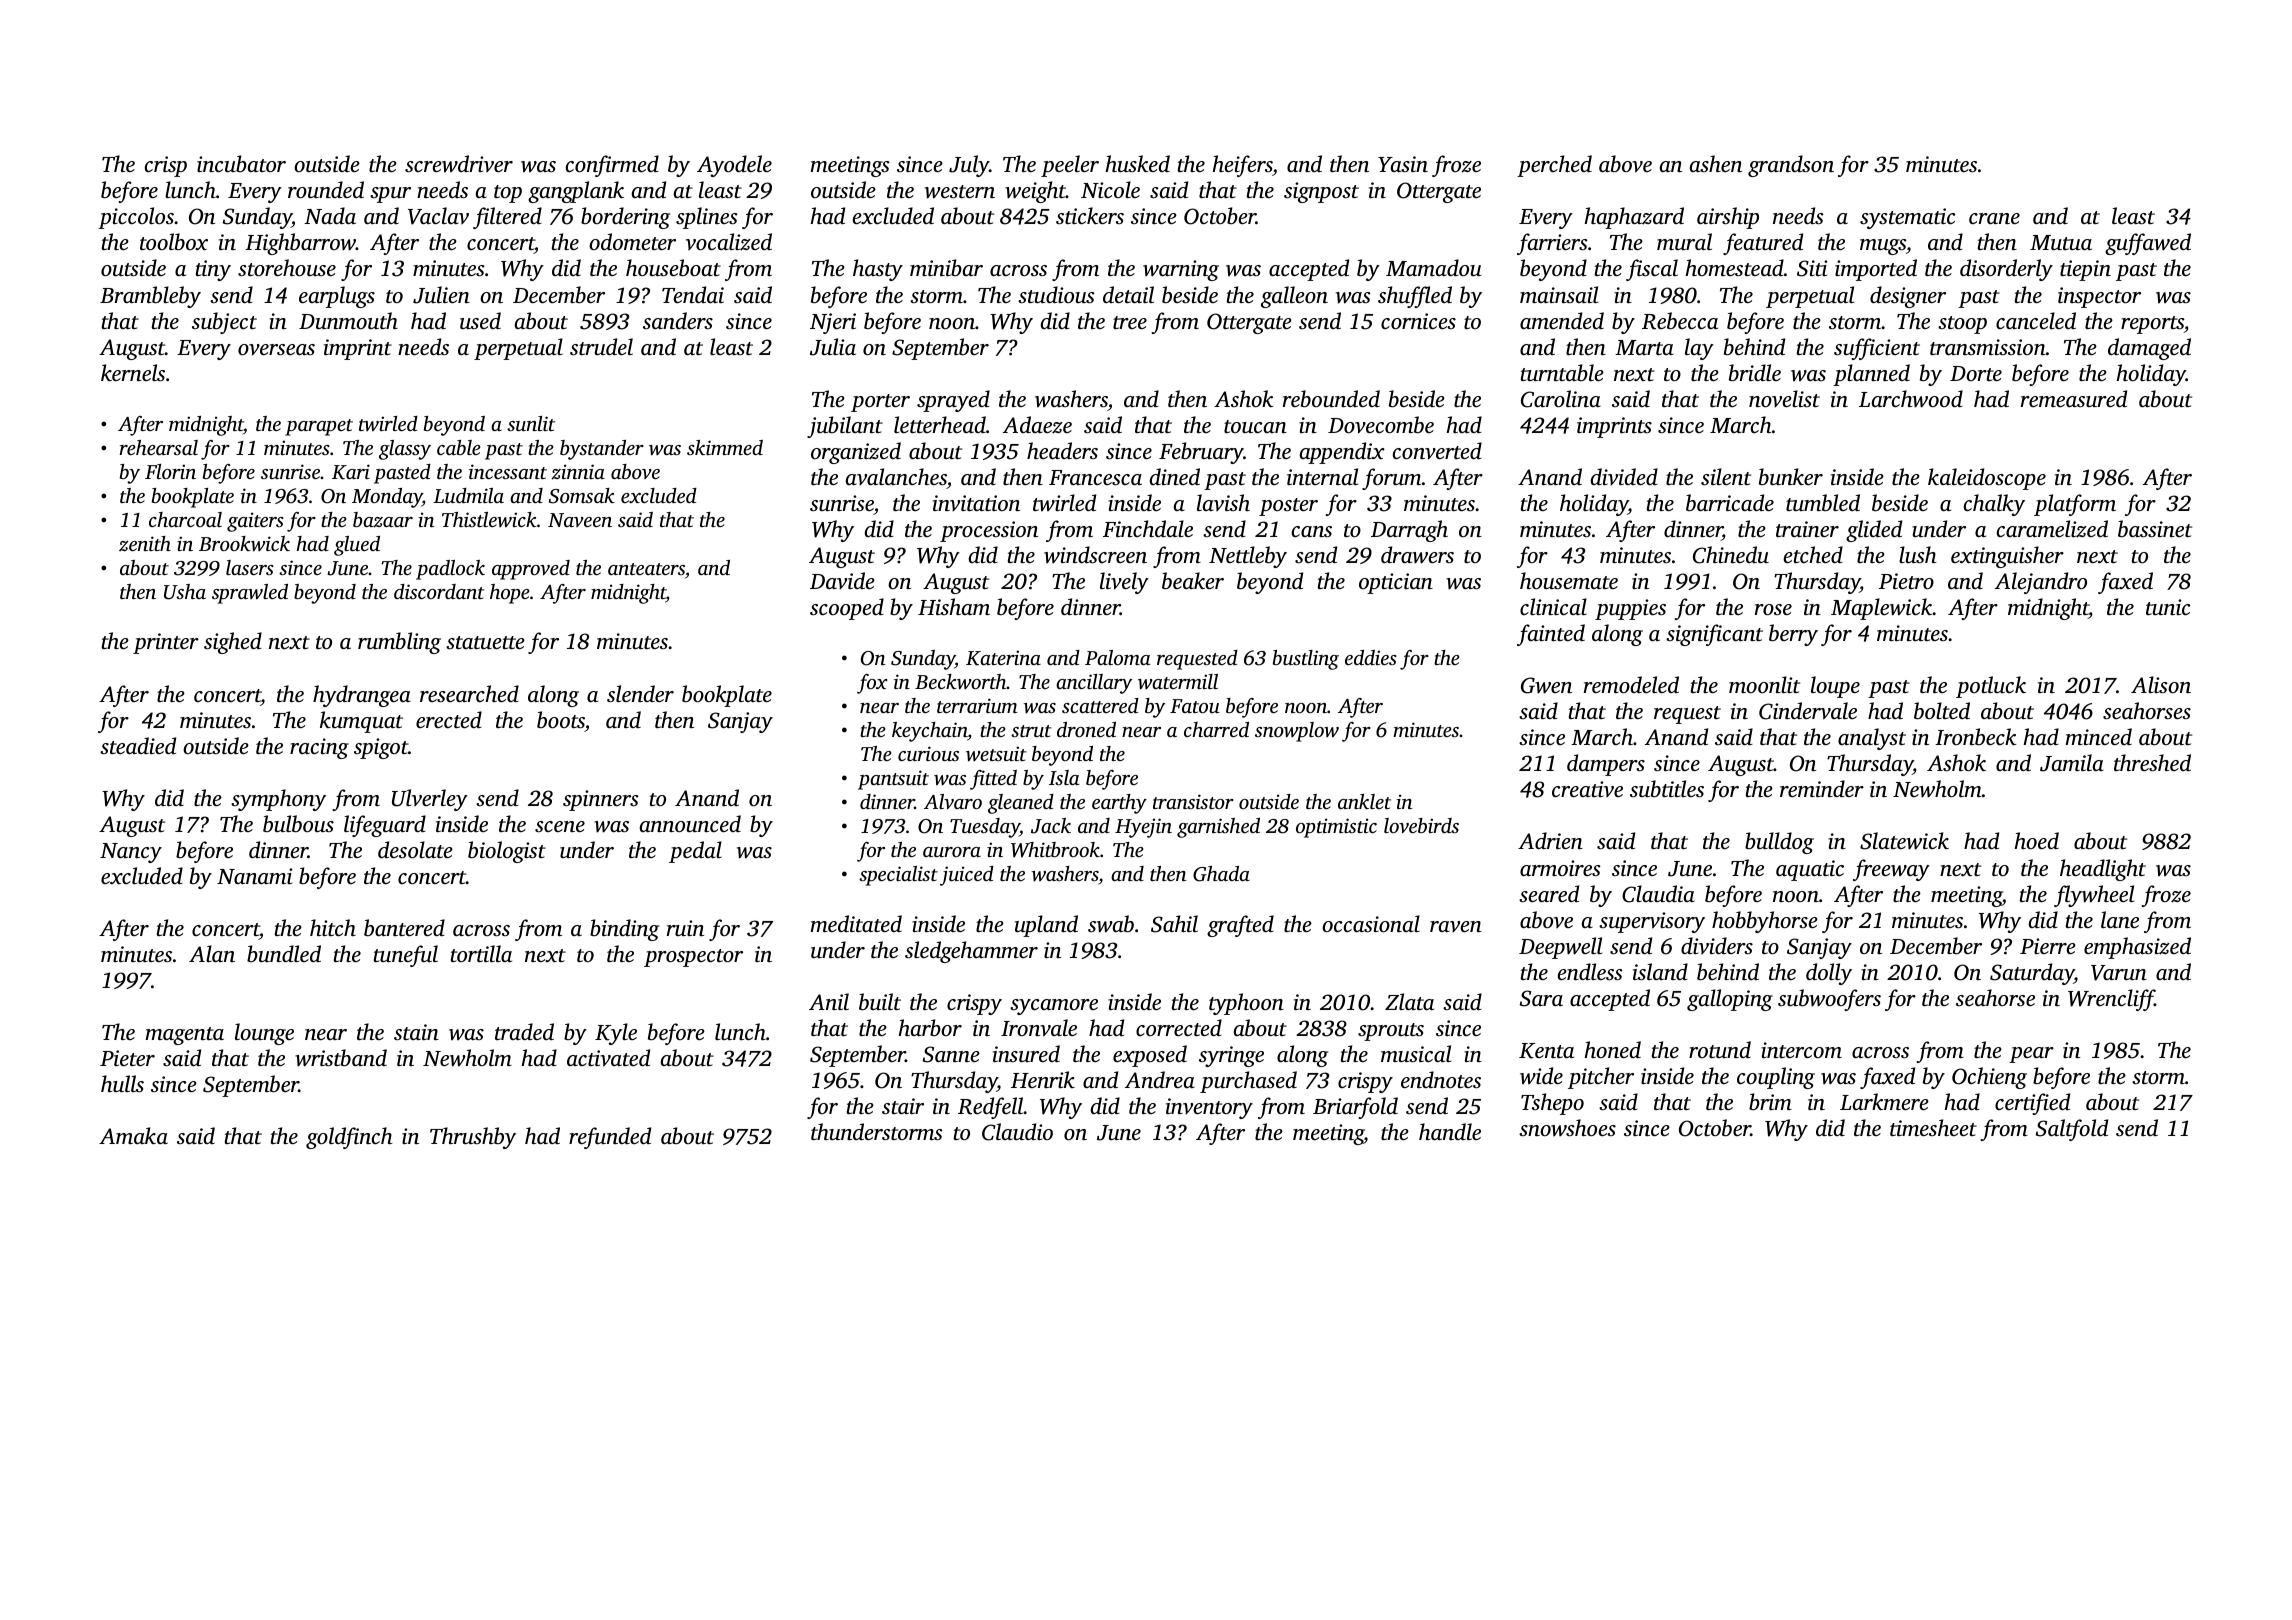 The image size is (2292, 1620). What do you see at coordinates (341, 1058) in the image?
I see `wristband` at bounding box center [341, 1058].
